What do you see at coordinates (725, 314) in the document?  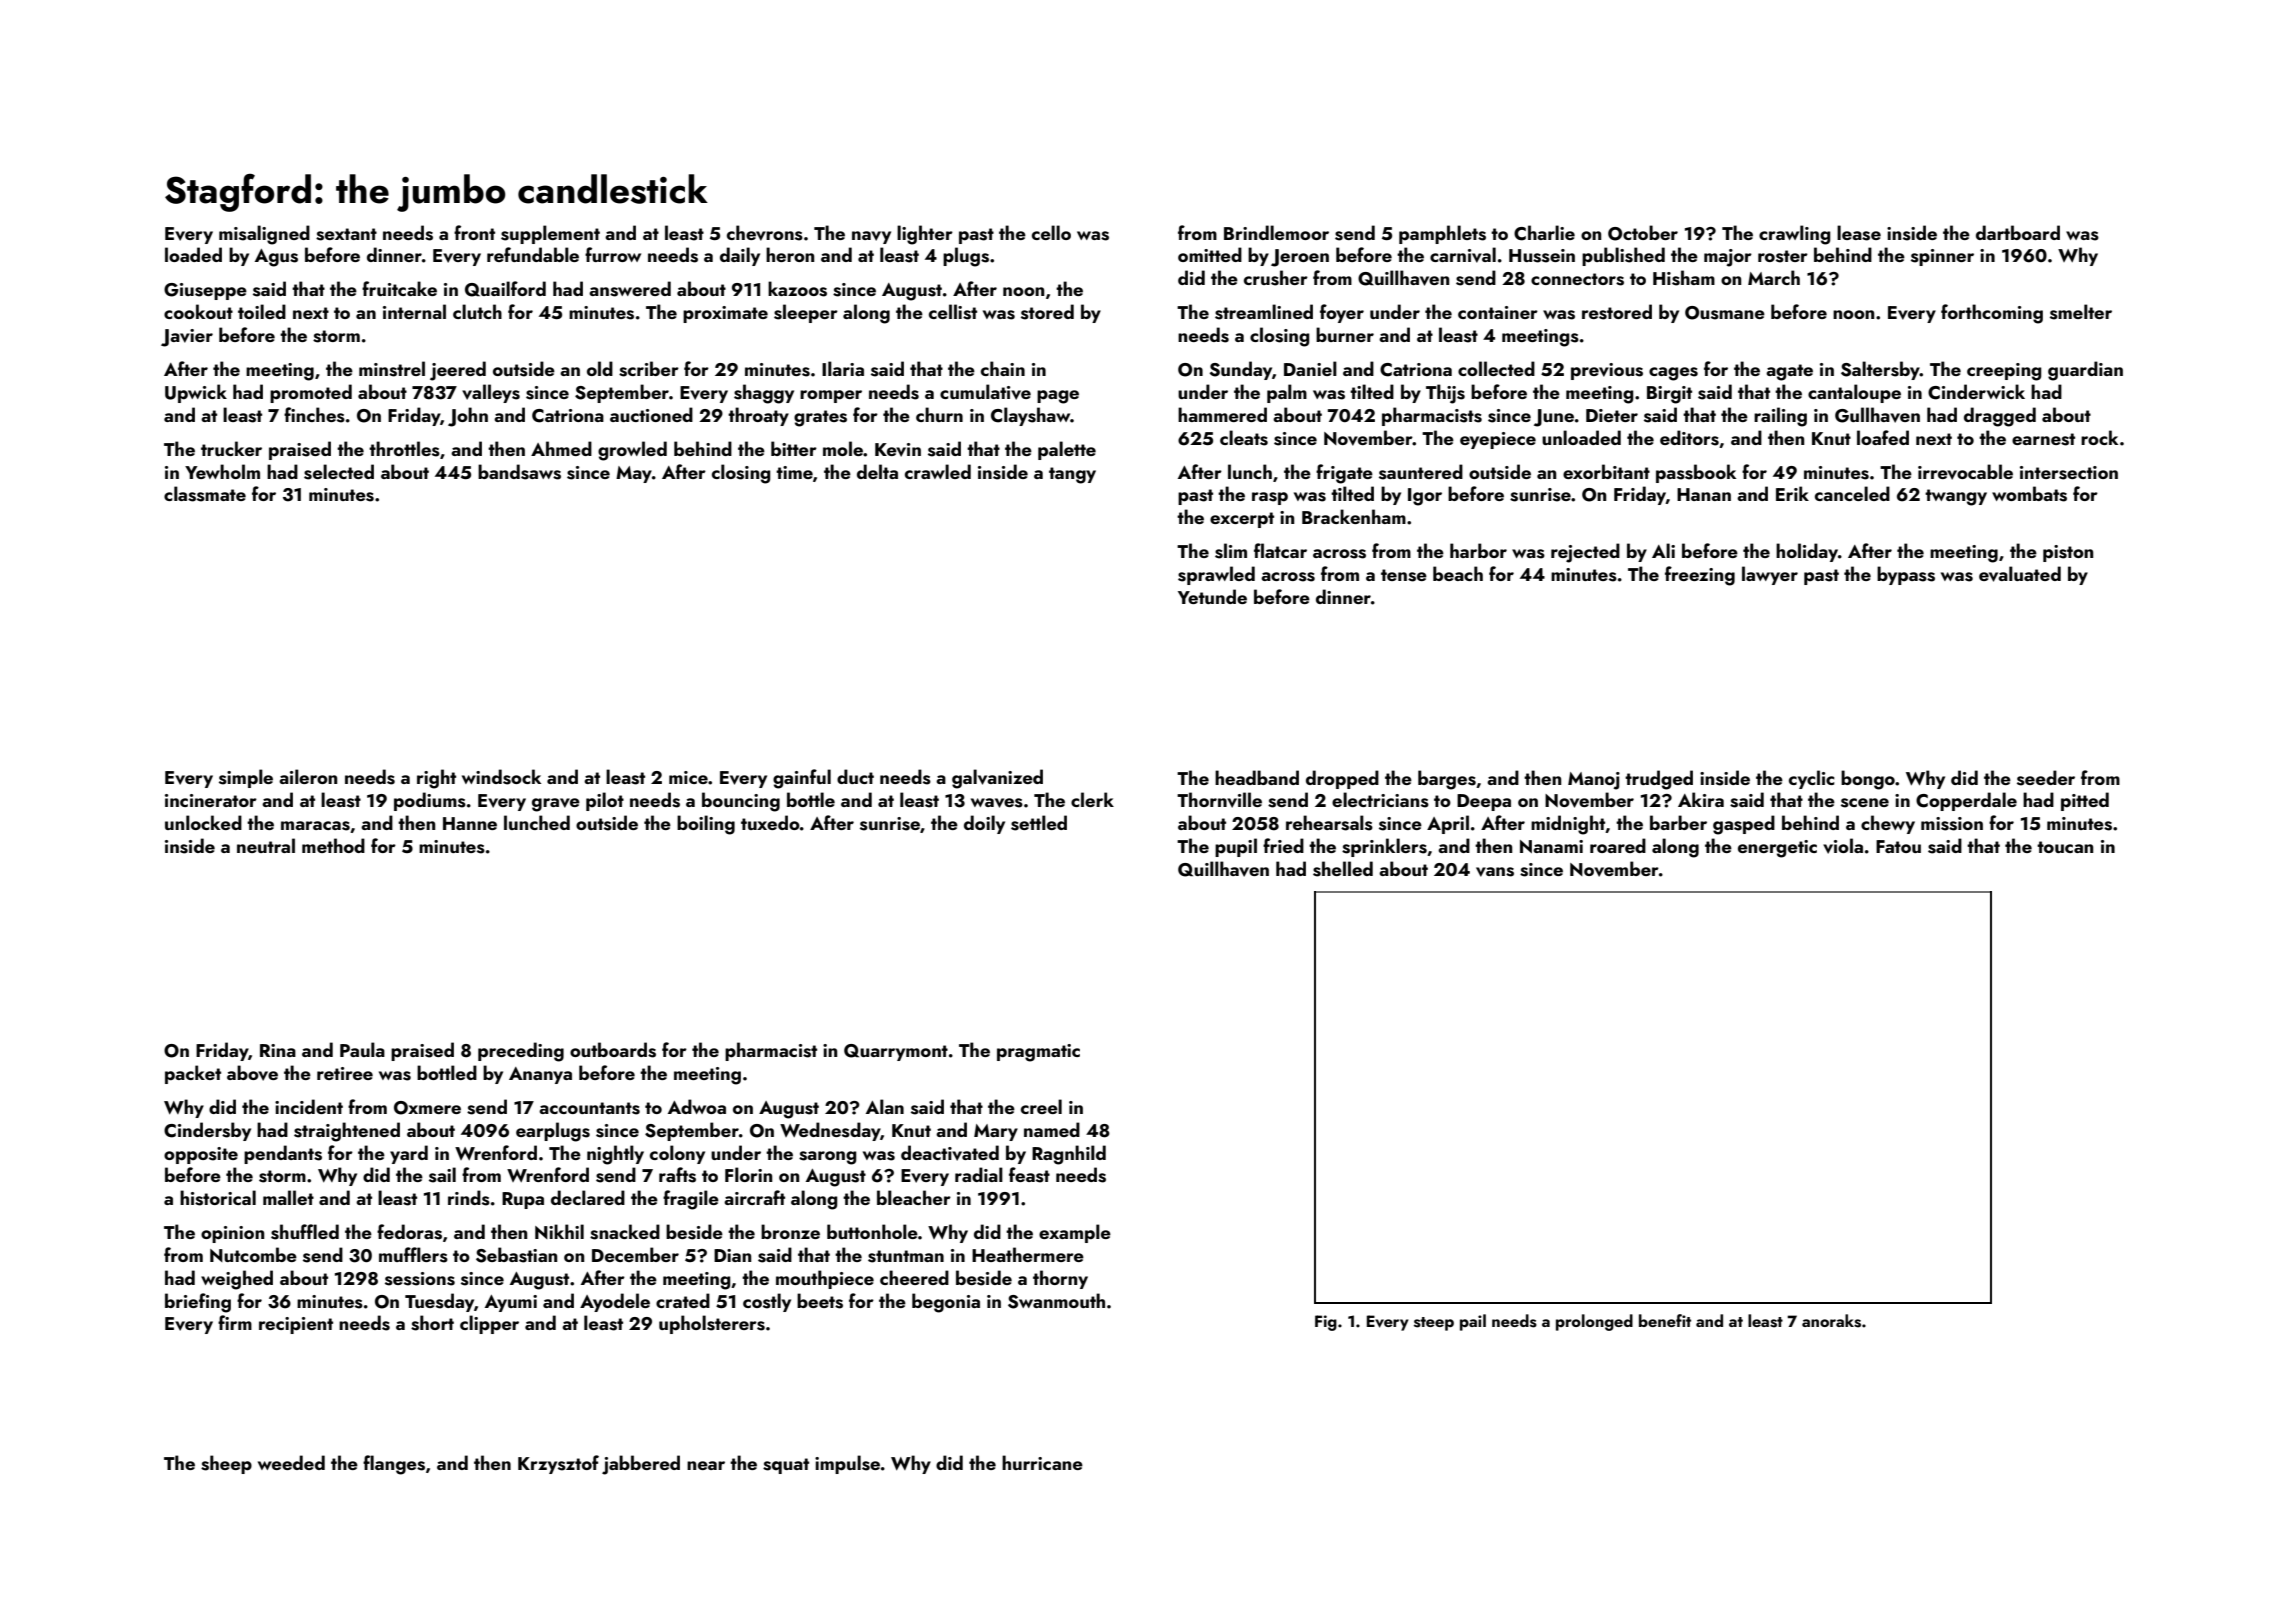 I see `proximate` at bounding box center [725, 314].
